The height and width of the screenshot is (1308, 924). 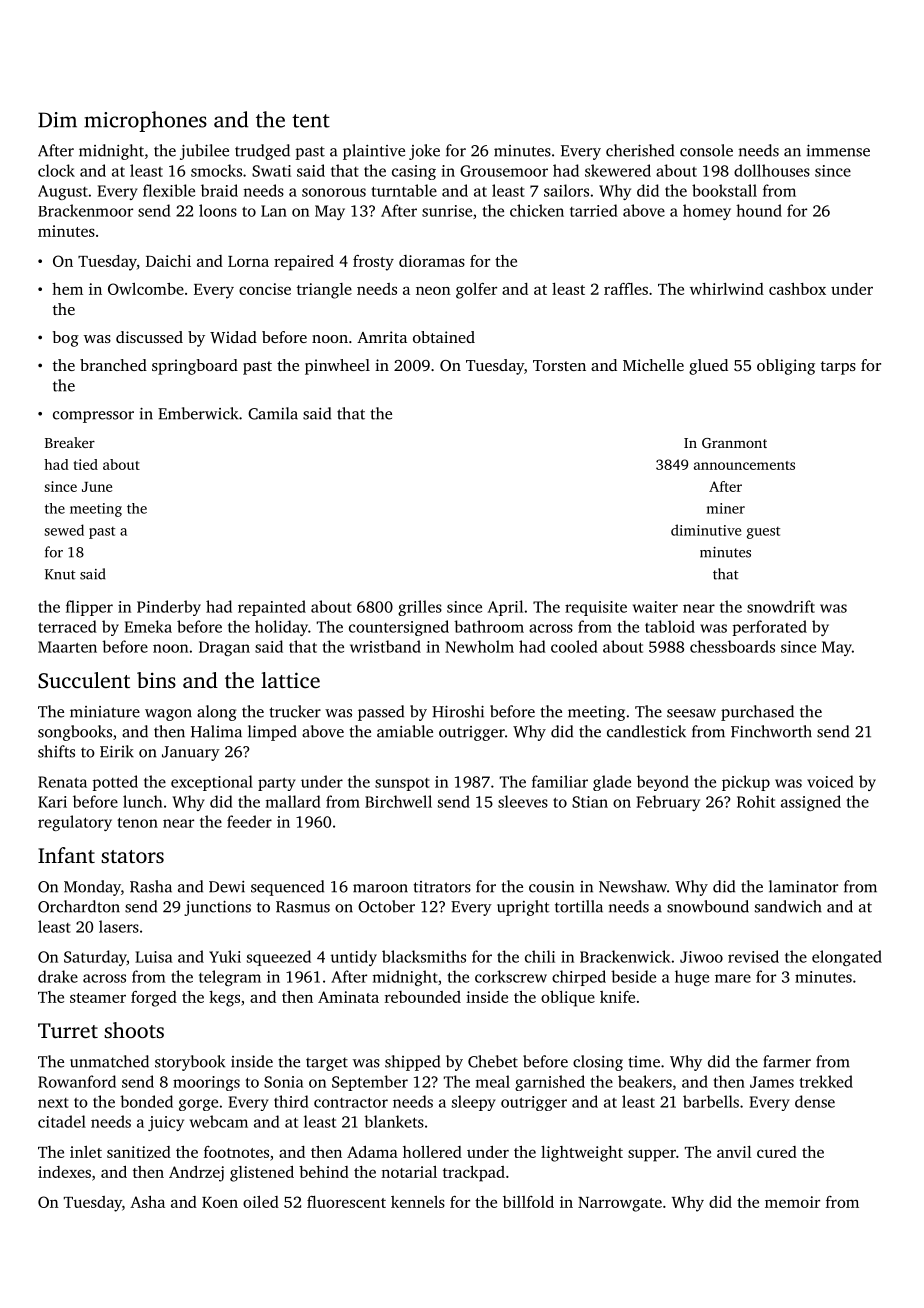 What do you see at coordinates (56, 170) in the screenshot?
I see `clock` at bounding box center [56, 170].
